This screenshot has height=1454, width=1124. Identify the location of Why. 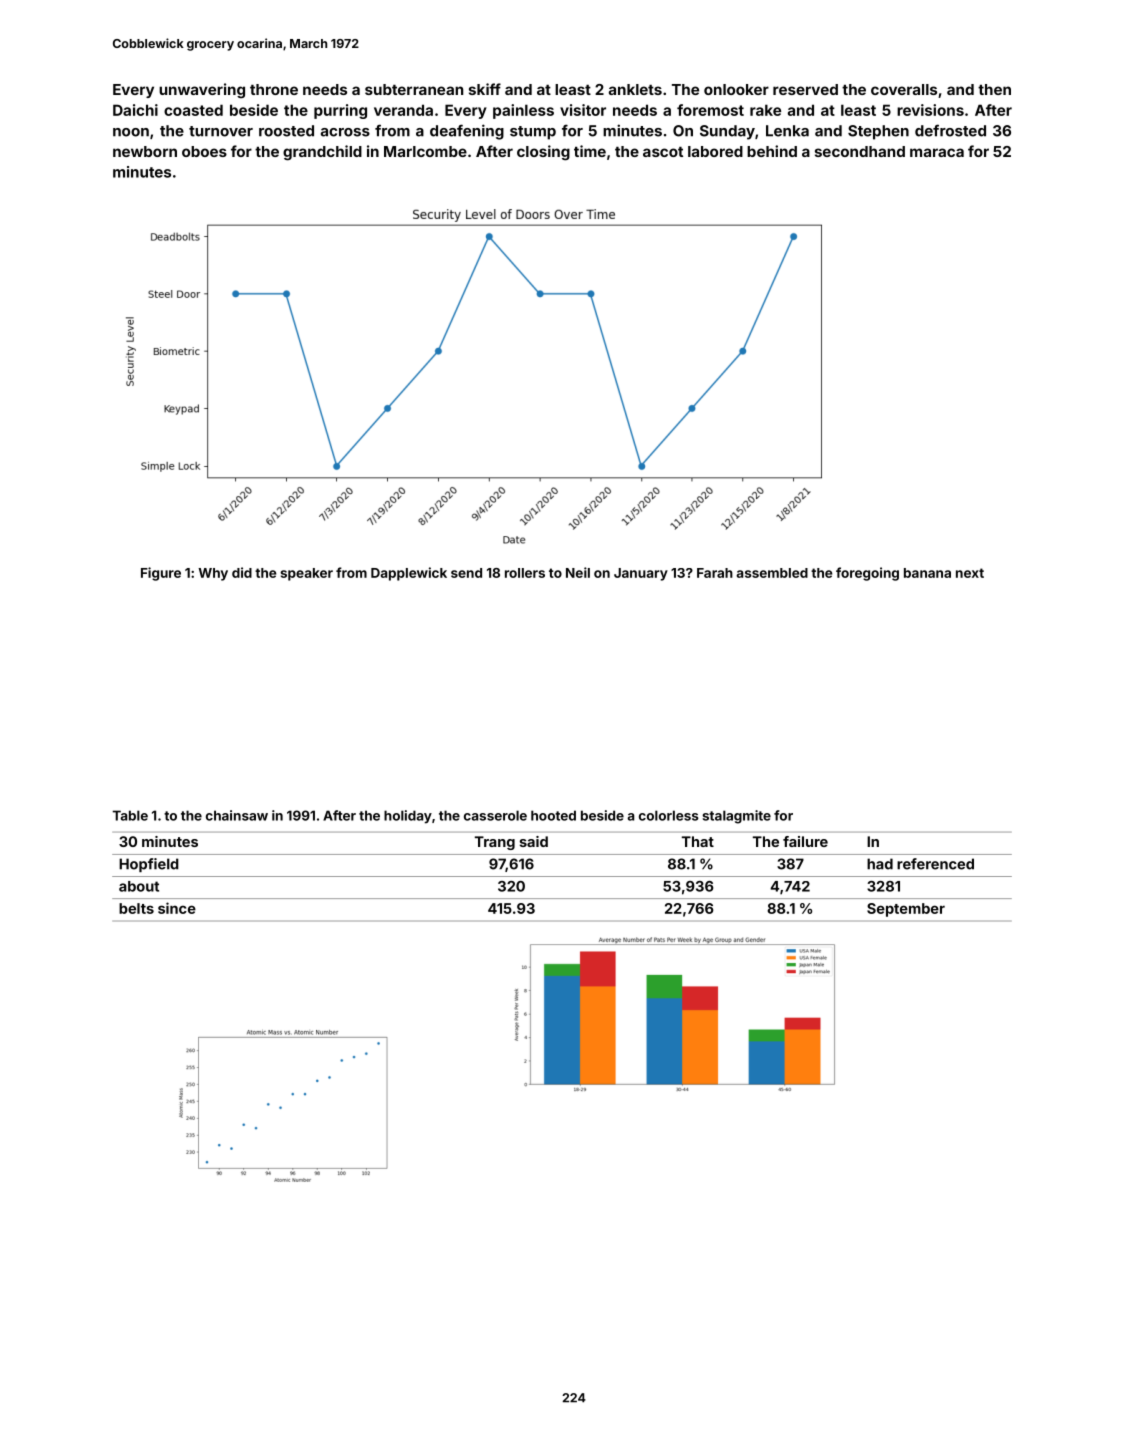
(213, 574).
